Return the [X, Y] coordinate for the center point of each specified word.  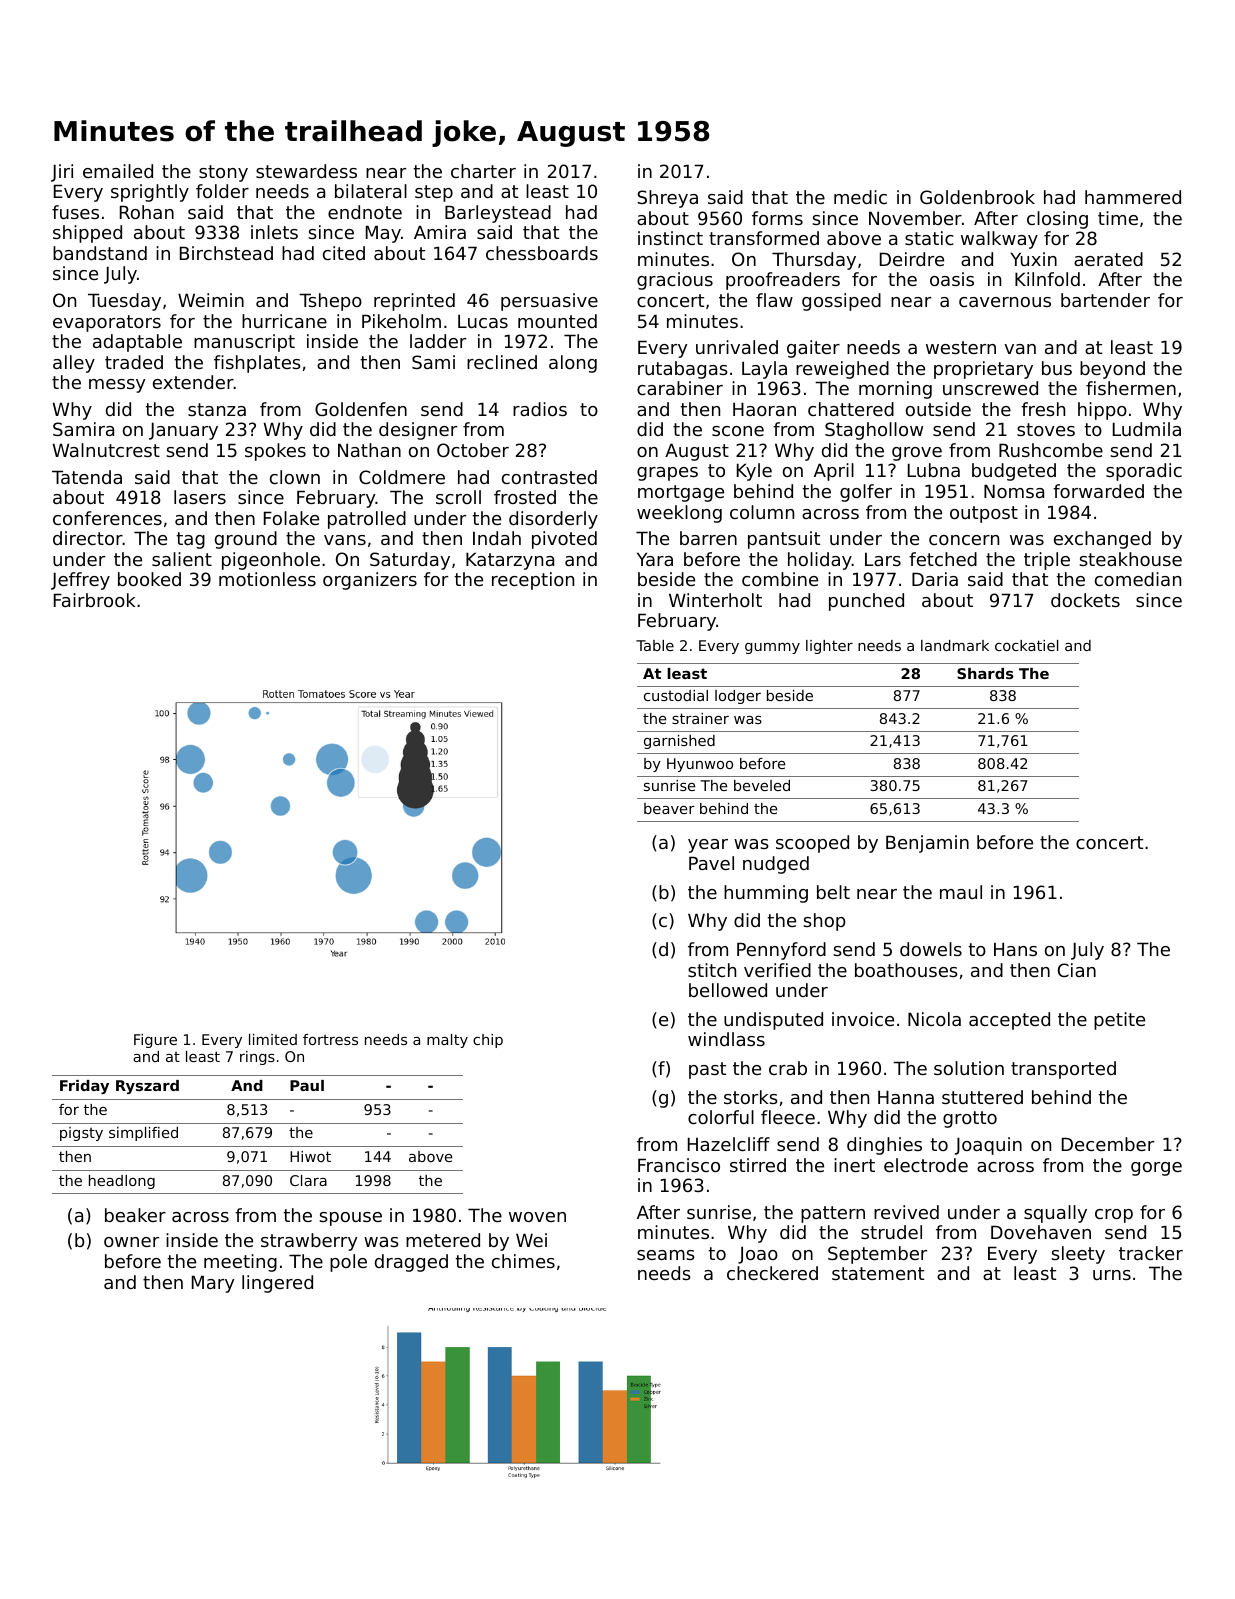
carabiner [680, 388]
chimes [523, 1261]
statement [878, 1273]
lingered [277, 1284]
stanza [217, 409]
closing [1057, 220]
